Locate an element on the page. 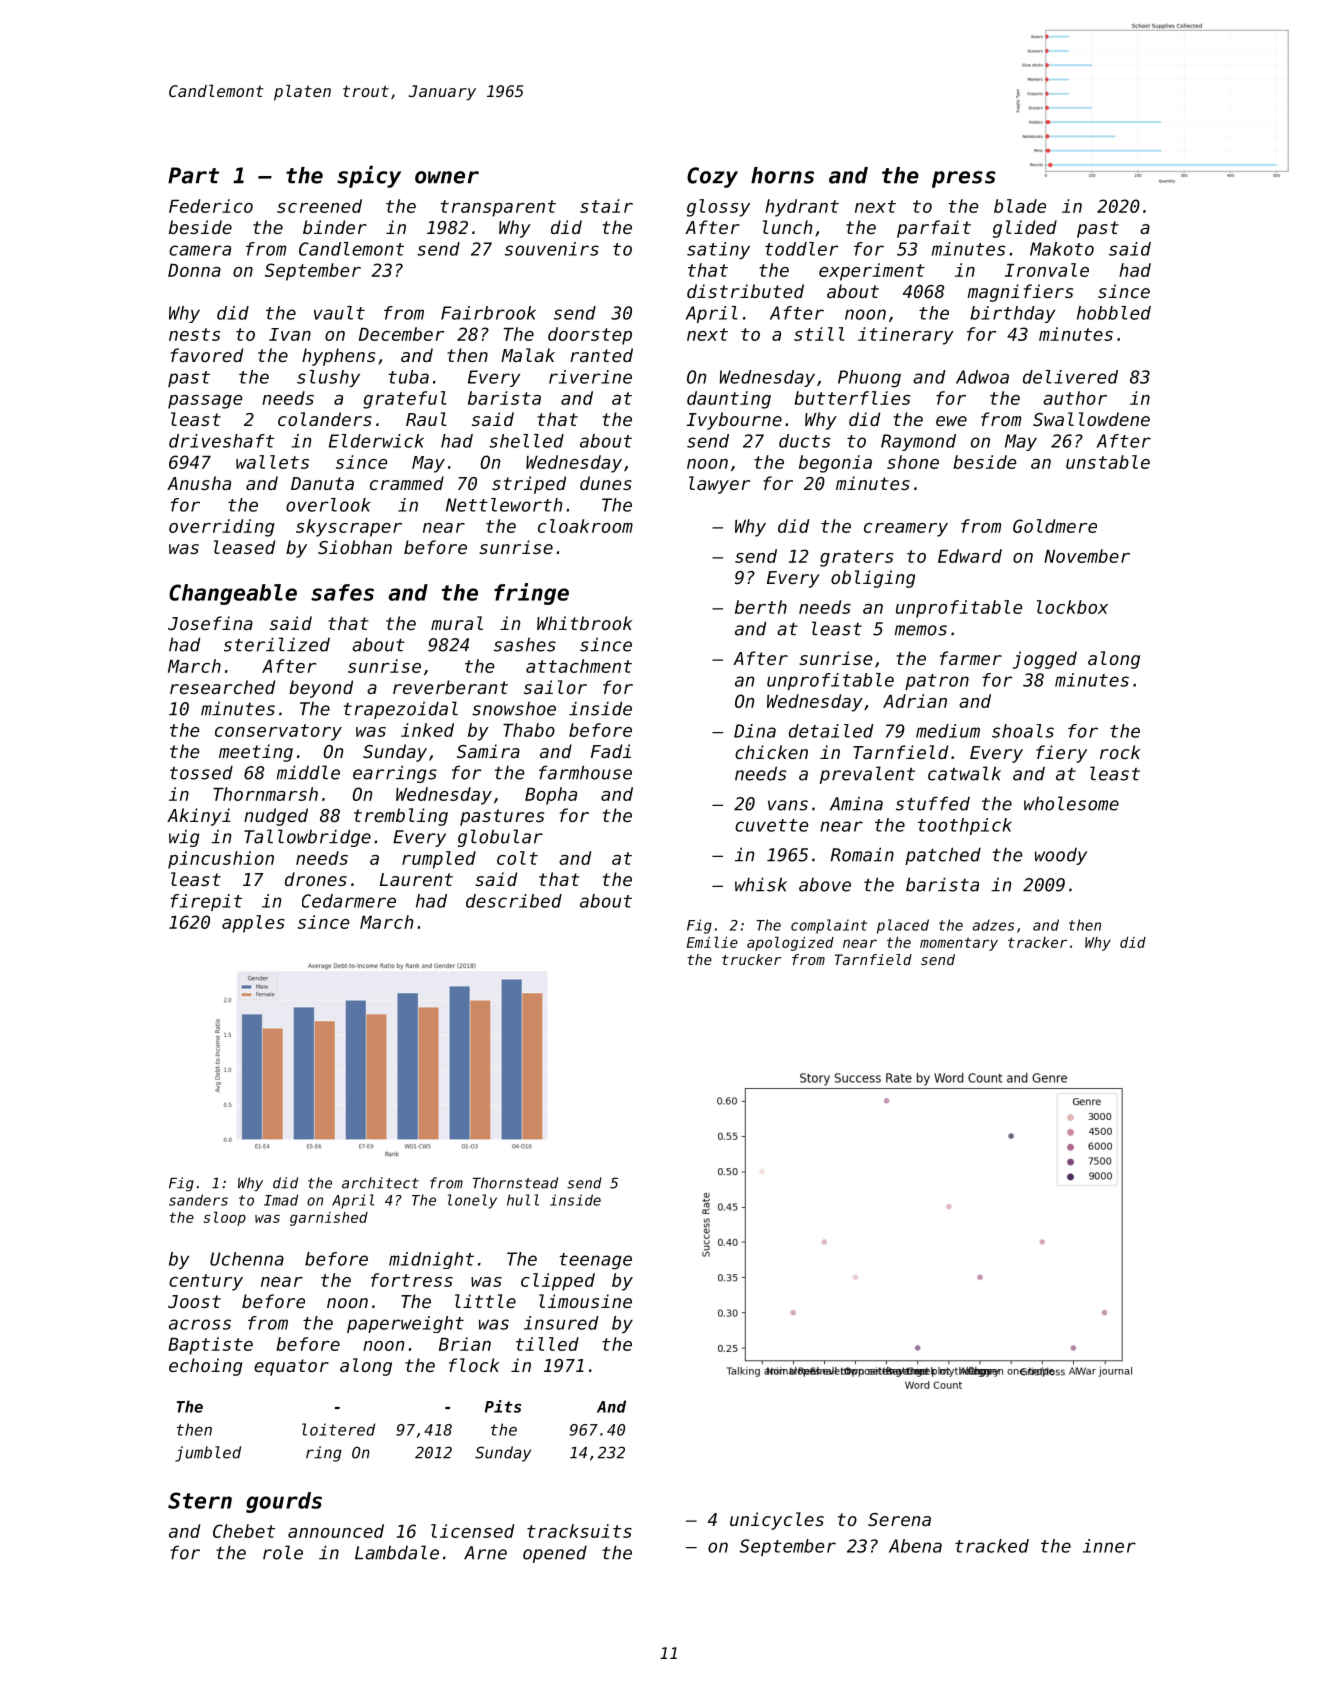  wig is located at coordinates (184, 838).
